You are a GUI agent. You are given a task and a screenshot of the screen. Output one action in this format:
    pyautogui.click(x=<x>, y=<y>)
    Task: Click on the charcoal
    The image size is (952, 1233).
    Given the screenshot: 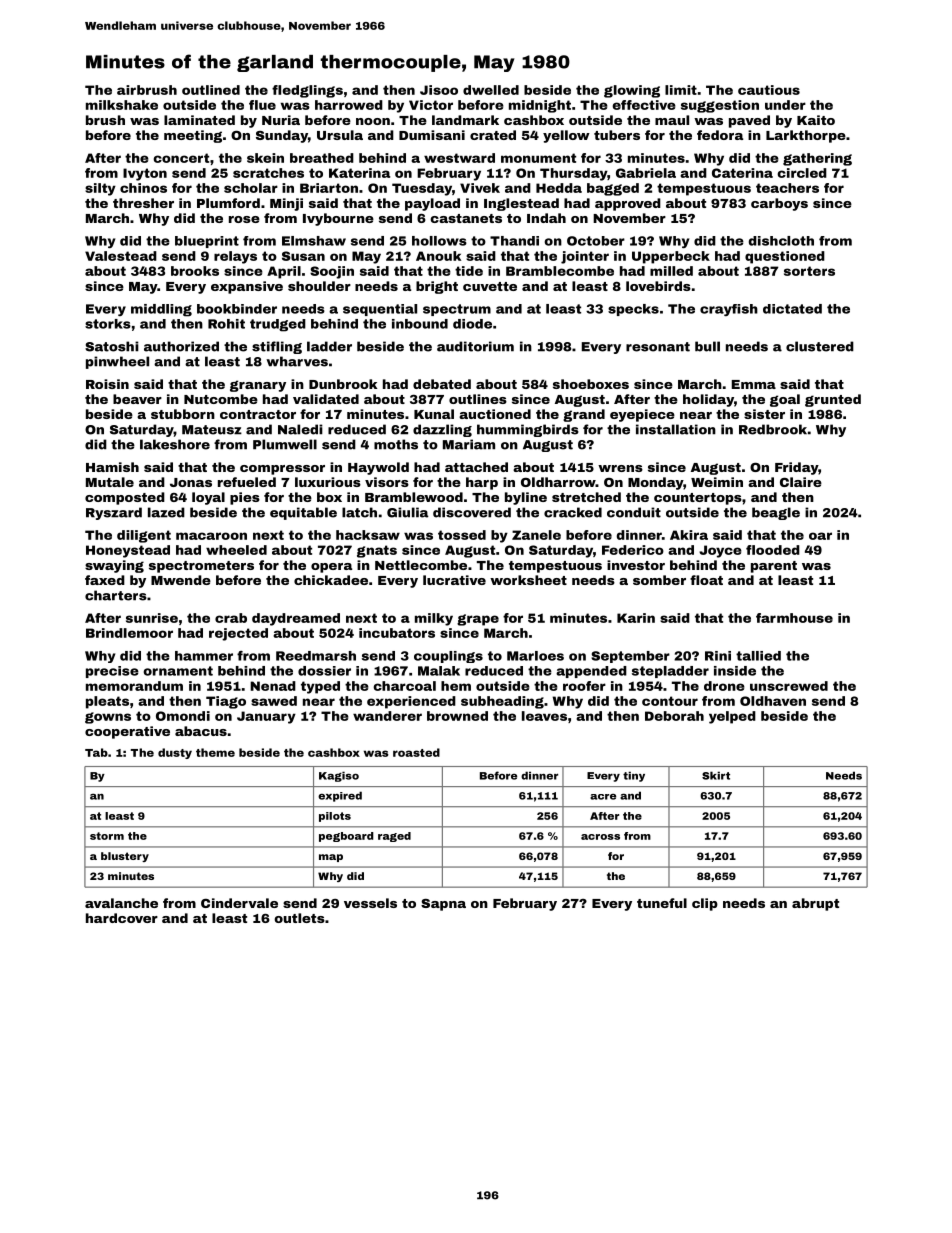 What is the action you would take?
    pyautogui.click(x=404, y=686)
